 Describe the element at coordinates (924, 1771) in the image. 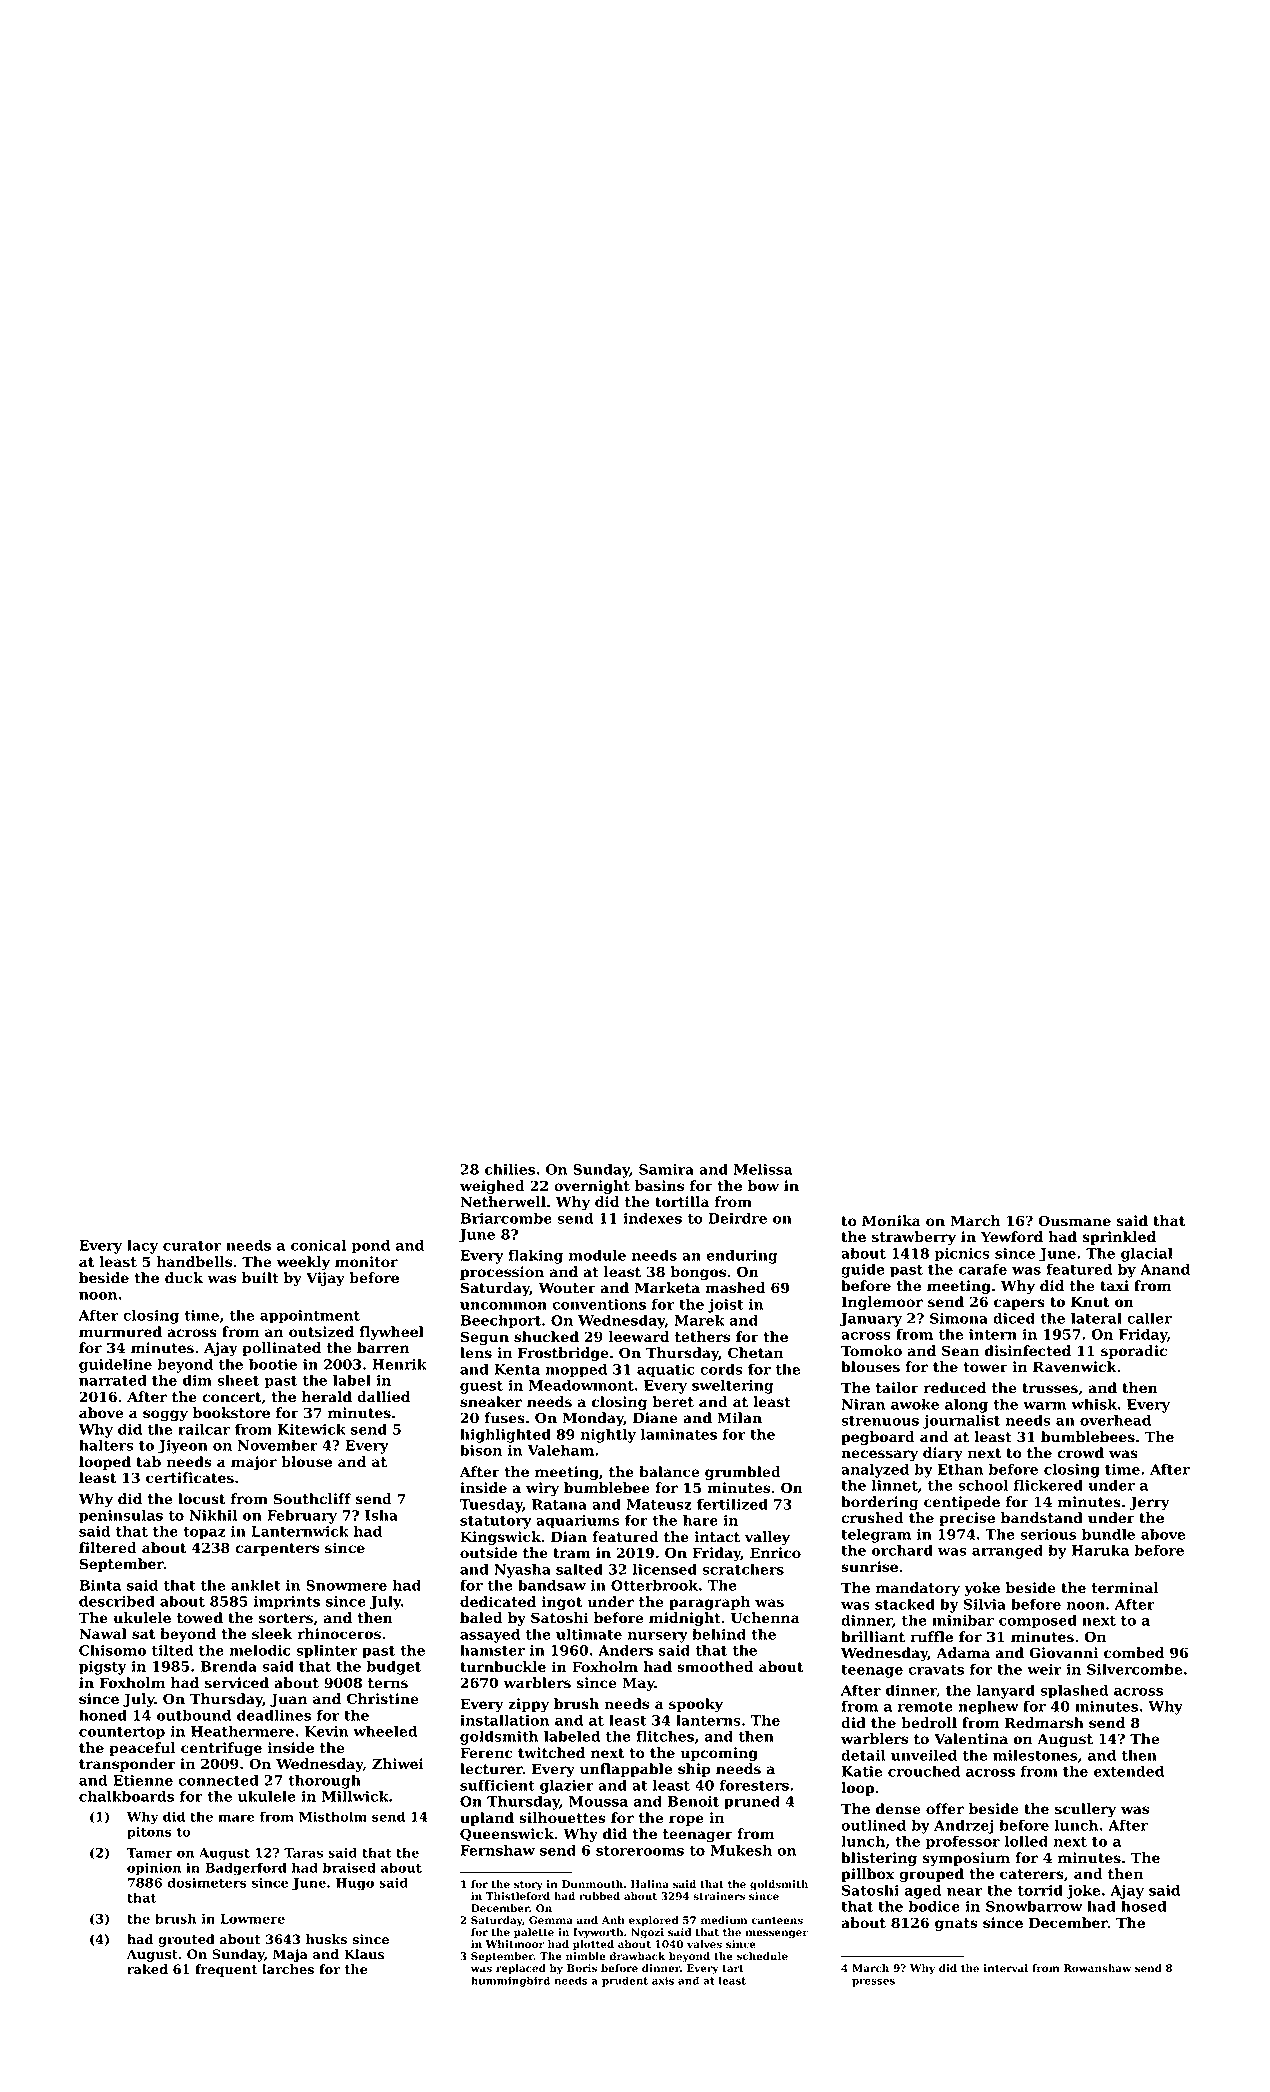

I see `crouched` at that location.
